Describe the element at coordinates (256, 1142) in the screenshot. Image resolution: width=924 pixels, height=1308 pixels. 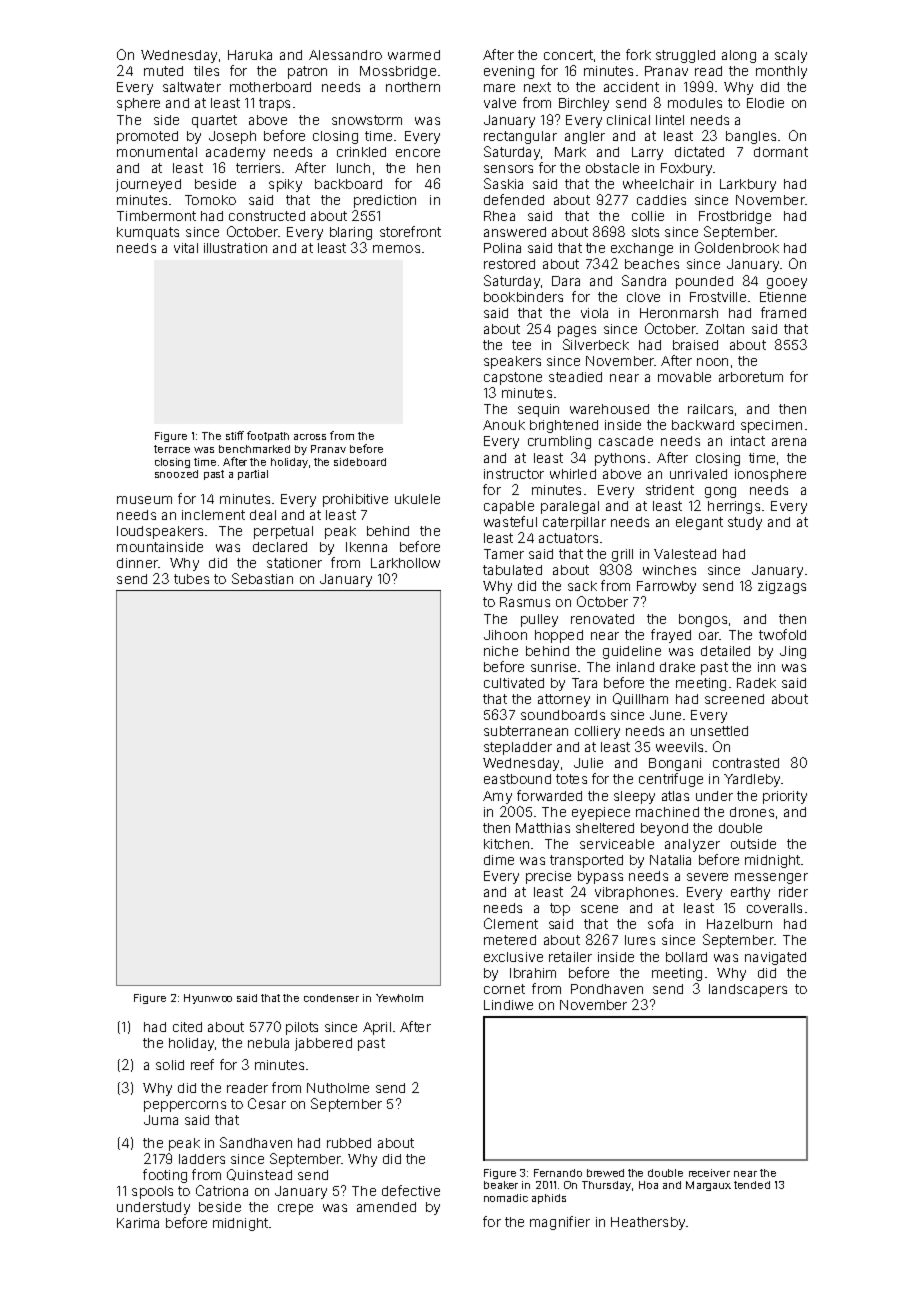
I see `Sandhaven` at that location.
